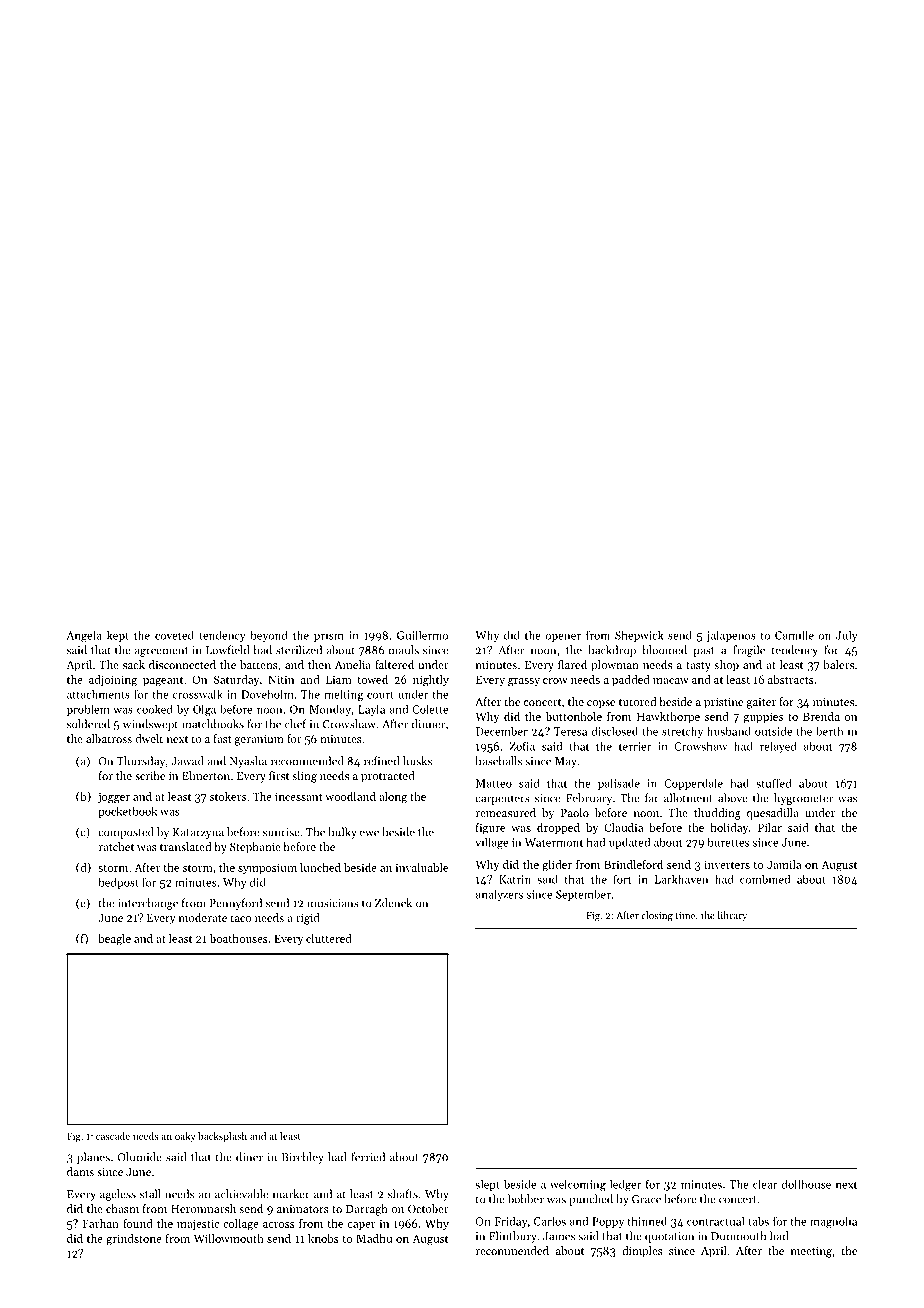 The image size is (924, 1308). I want to click on Friday, so click(511, 1222).
